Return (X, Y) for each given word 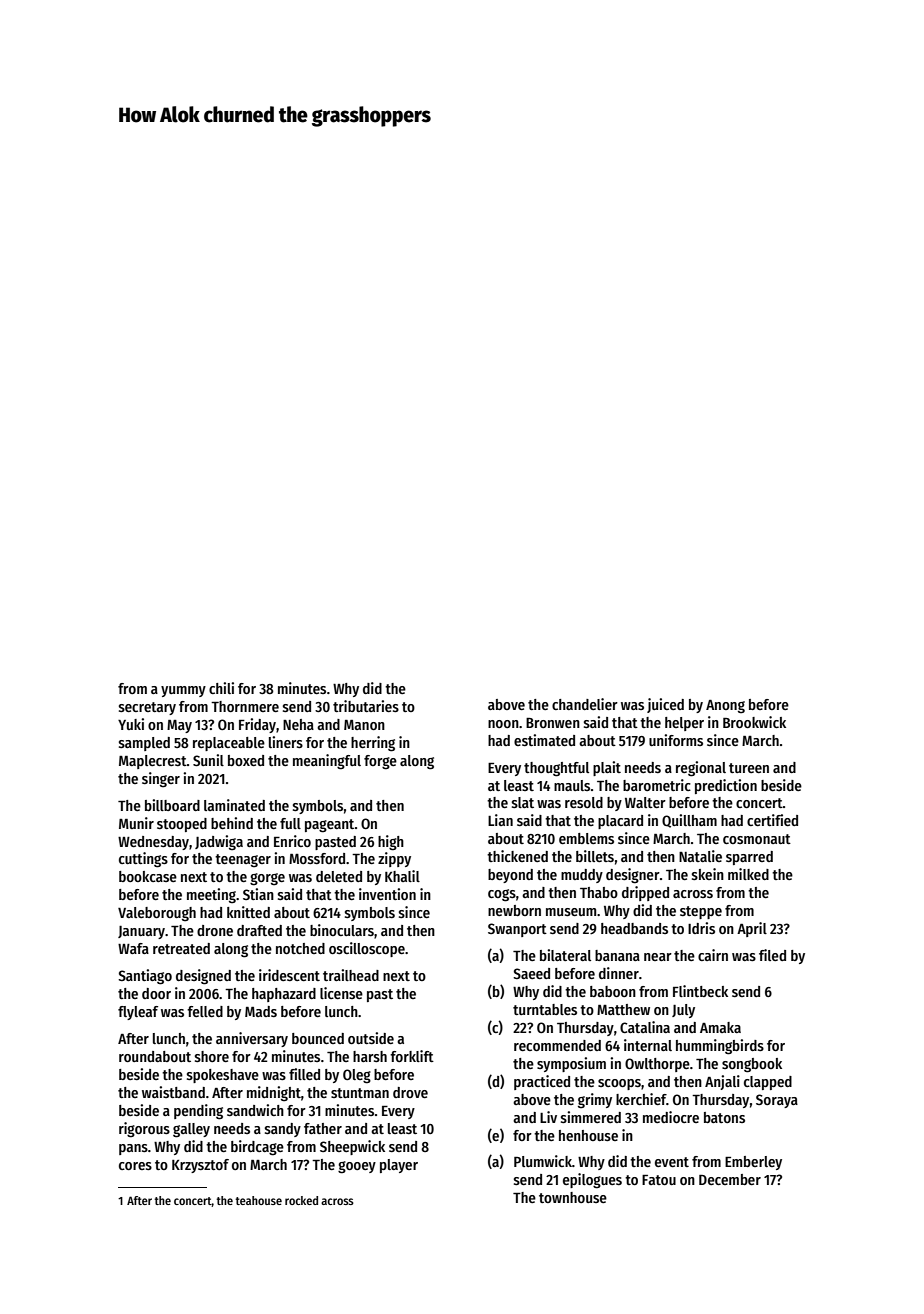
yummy (183, 691)
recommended (557, 1045)
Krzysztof (200, 1166)
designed (203, 977)
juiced (665, 705)
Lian (500, 820)
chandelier (585, 704)
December (730, 1179)
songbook (752, 1065)
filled (304, 1074)
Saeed (531, 973)
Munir (136, 823)
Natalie (700, 856)
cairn (713, 955)
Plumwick (543, 1161)
